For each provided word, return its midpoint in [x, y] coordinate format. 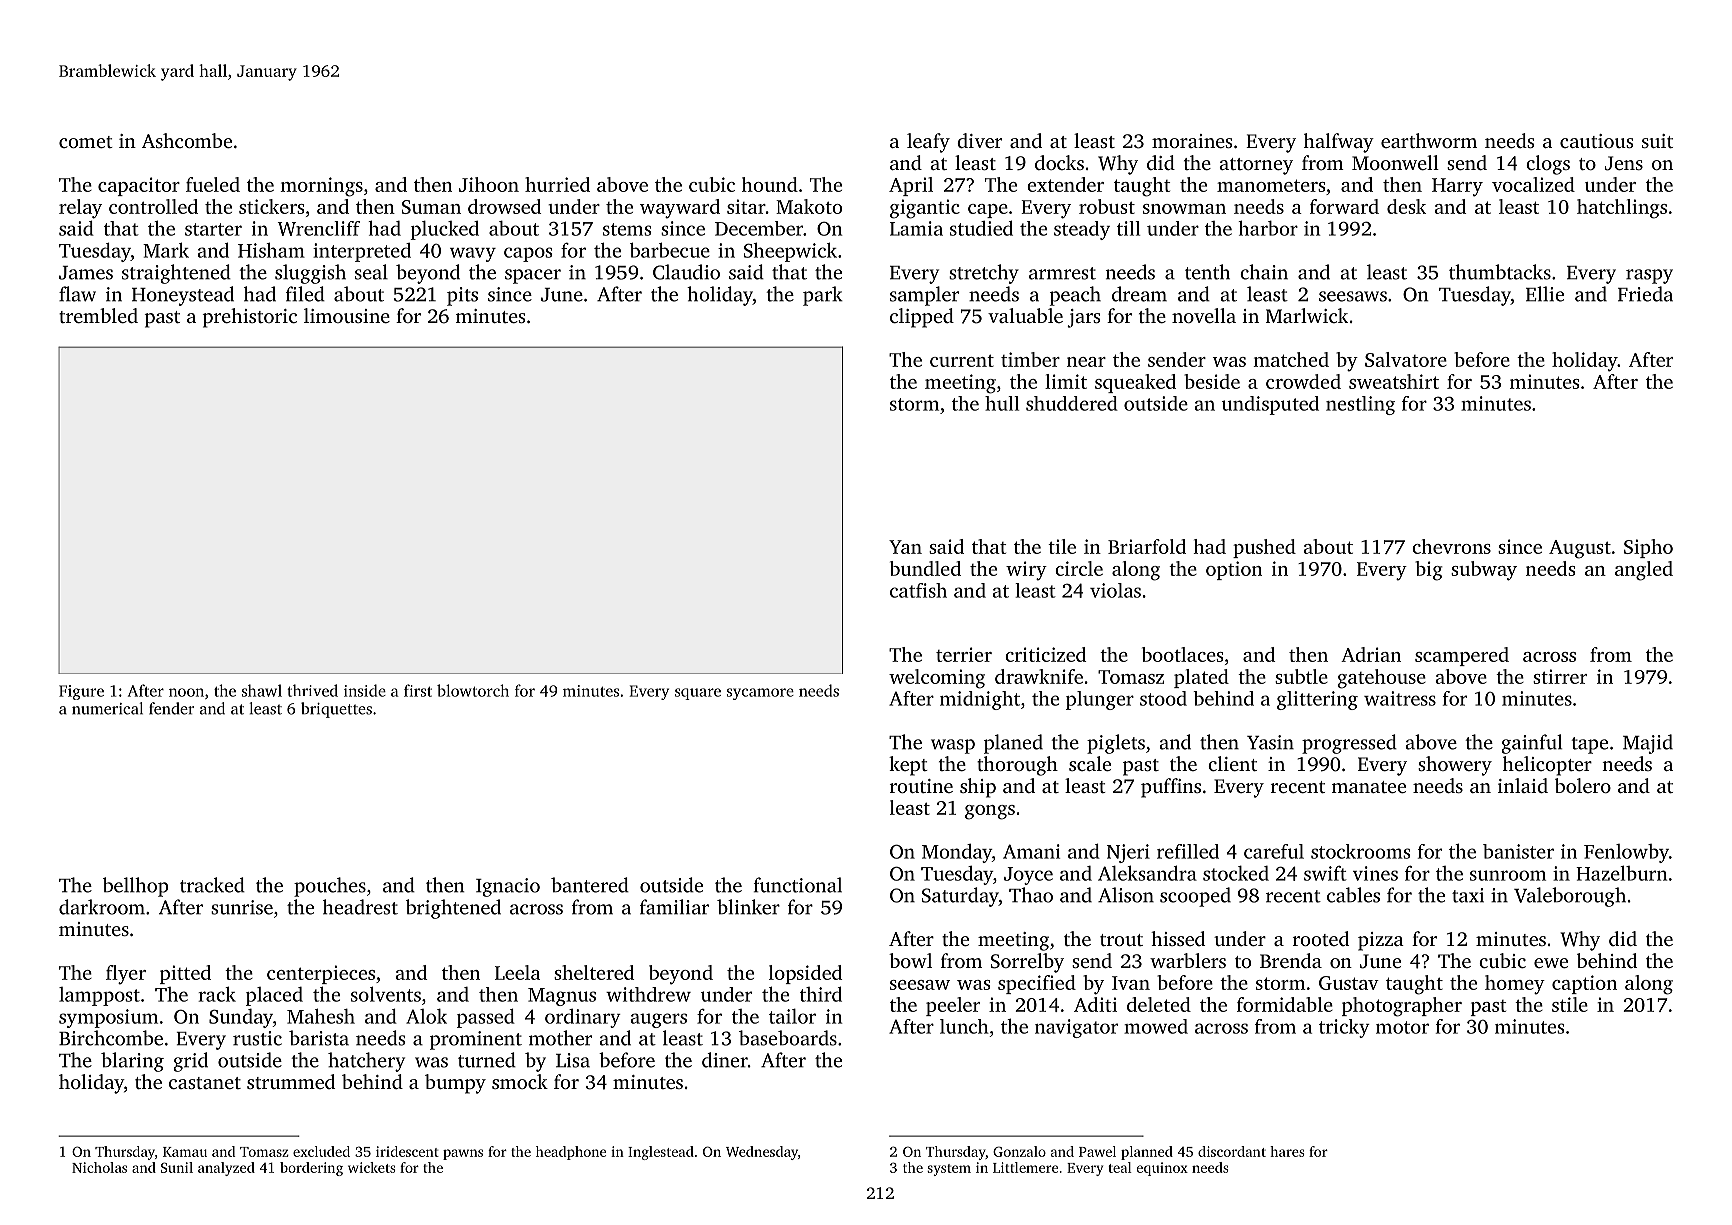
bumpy [455, 1084]
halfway [1339, 143]
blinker [748, 907]
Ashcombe [187, 140]
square [698, 694]
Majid [1648, 744]
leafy [928, 143]
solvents [386, 994]
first [418, 690]
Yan [905, 547]
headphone [571, 1153]
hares [1287, 1151]
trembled [98, 315]
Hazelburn [1621, 873]
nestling [1360, 405]
